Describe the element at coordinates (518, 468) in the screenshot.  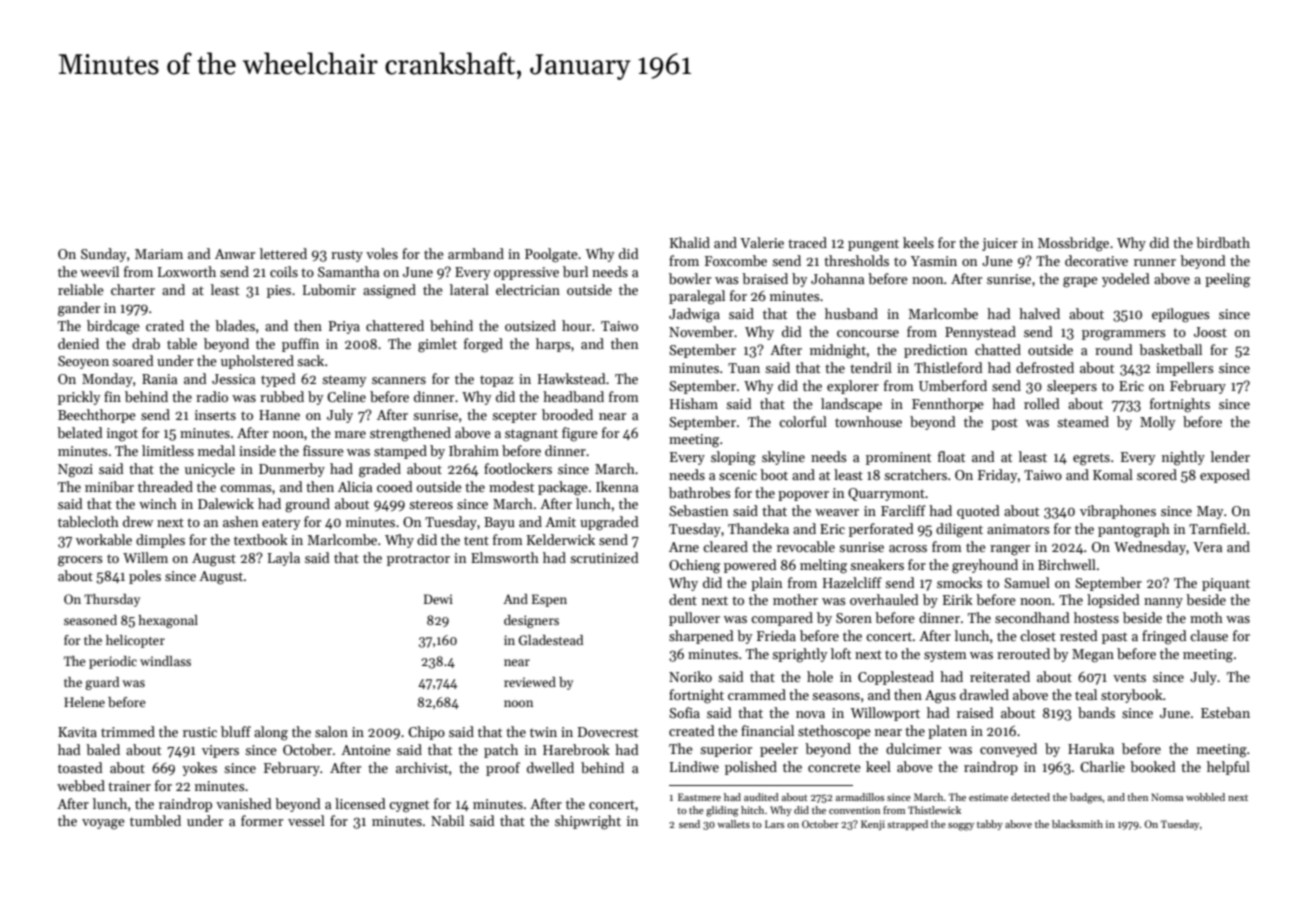
I see `footlockers` at that location.
